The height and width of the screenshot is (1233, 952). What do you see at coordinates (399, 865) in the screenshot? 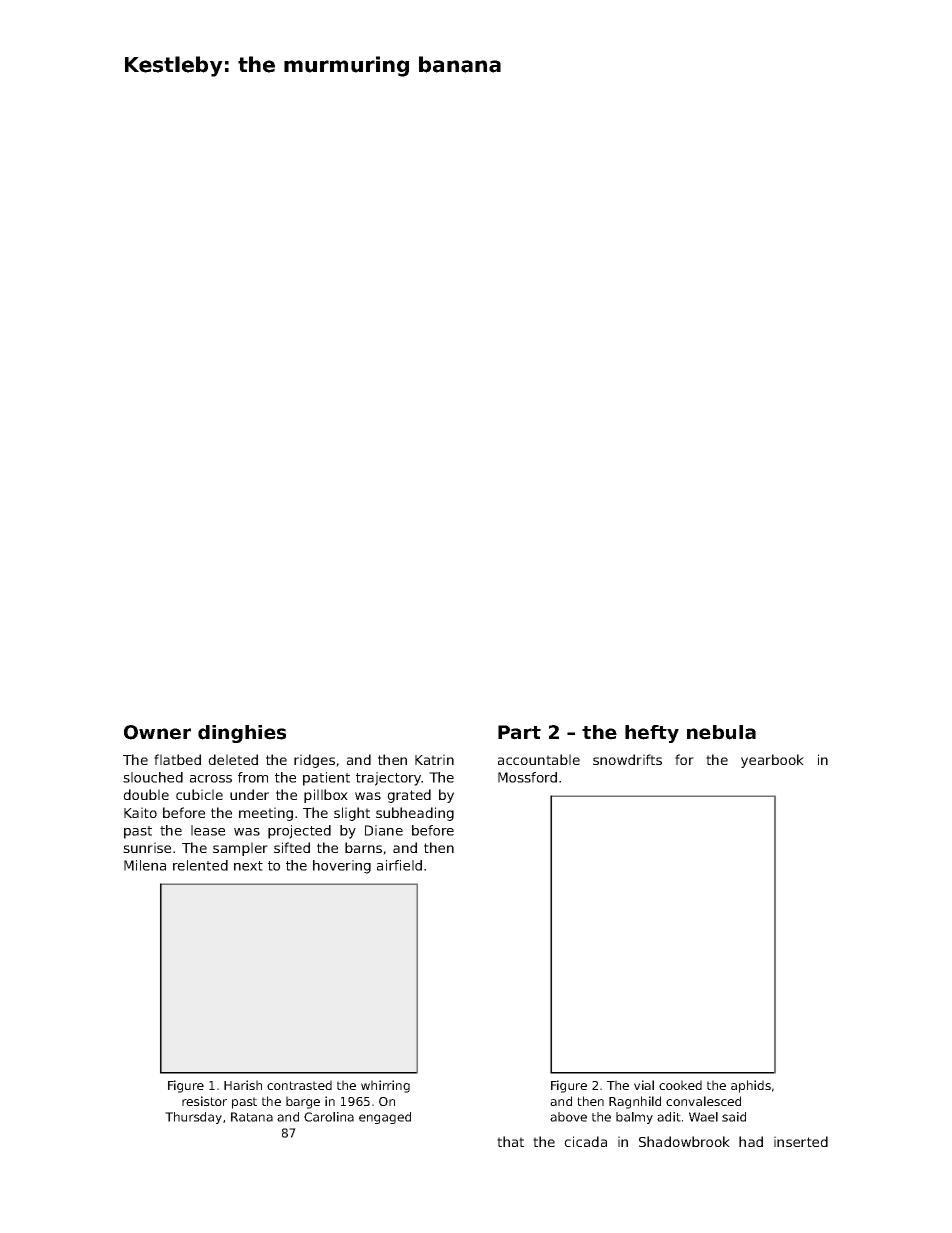
I see `airfield` at bounding box center [399, 865].
